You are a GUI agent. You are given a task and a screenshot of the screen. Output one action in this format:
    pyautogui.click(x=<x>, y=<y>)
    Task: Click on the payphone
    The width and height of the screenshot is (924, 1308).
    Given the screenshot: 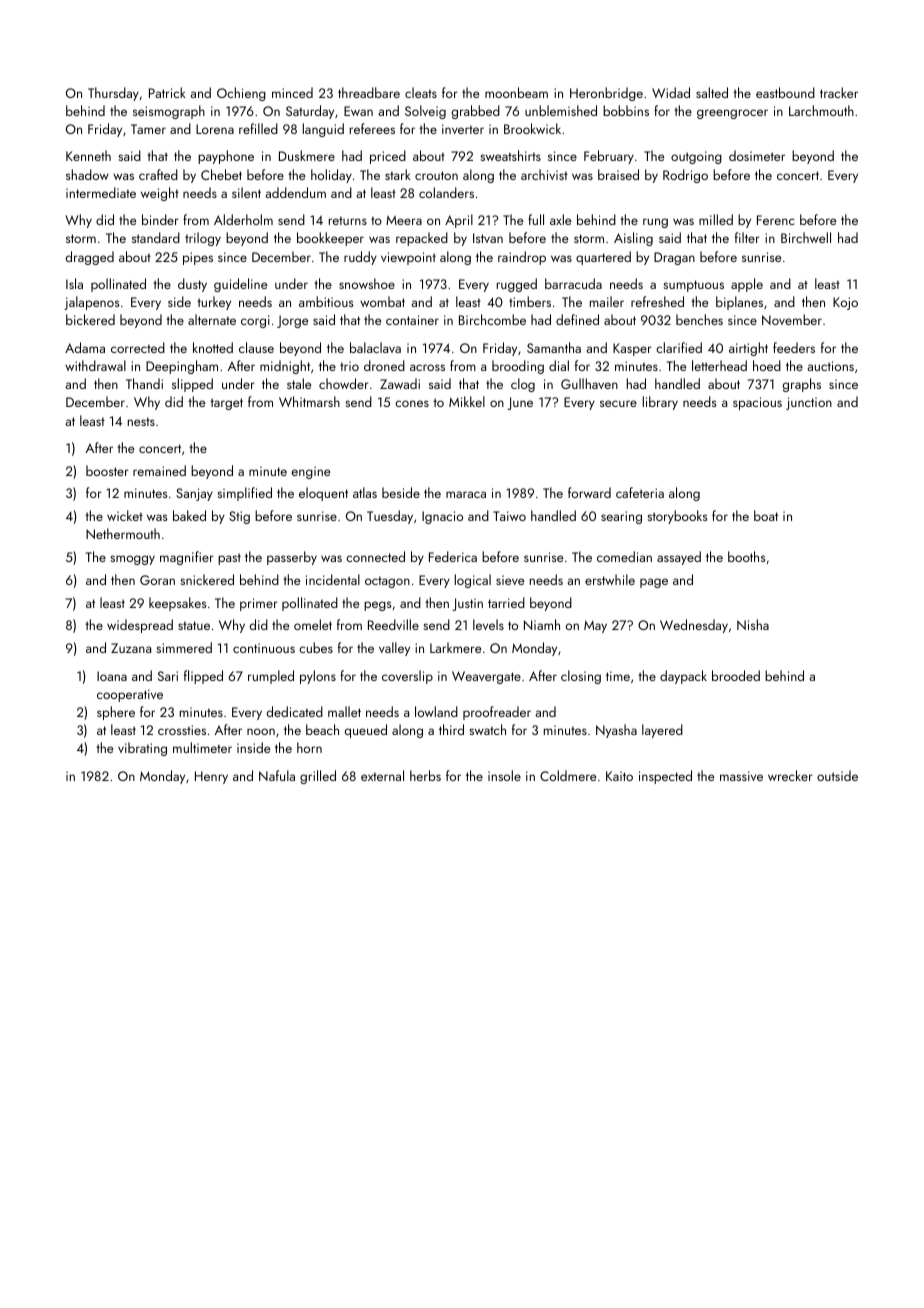 What is the action you would take?
    pyautogui.click(x=226, y=157)
